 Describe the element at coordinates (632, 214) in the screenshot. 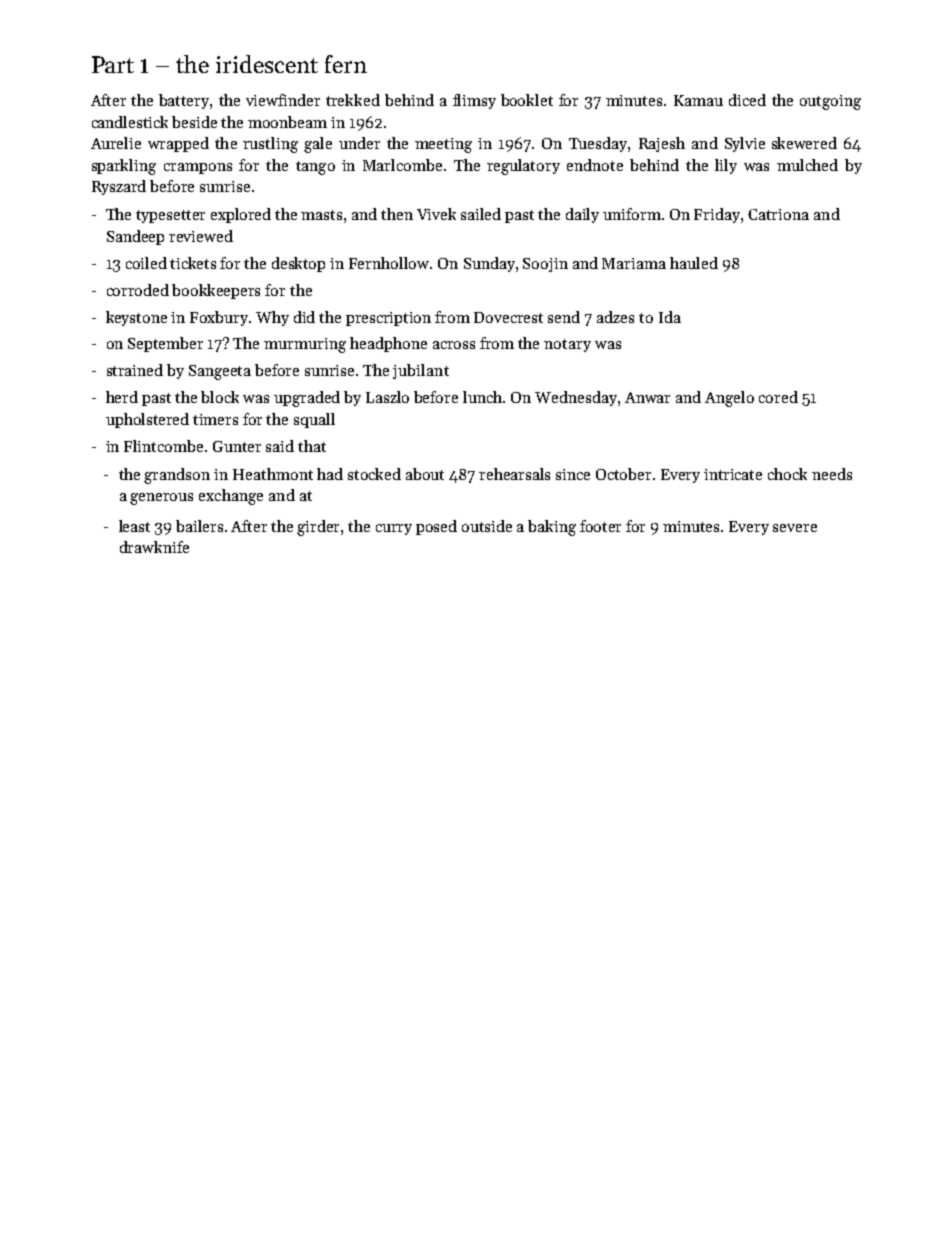

I see `uniform` at that location.
